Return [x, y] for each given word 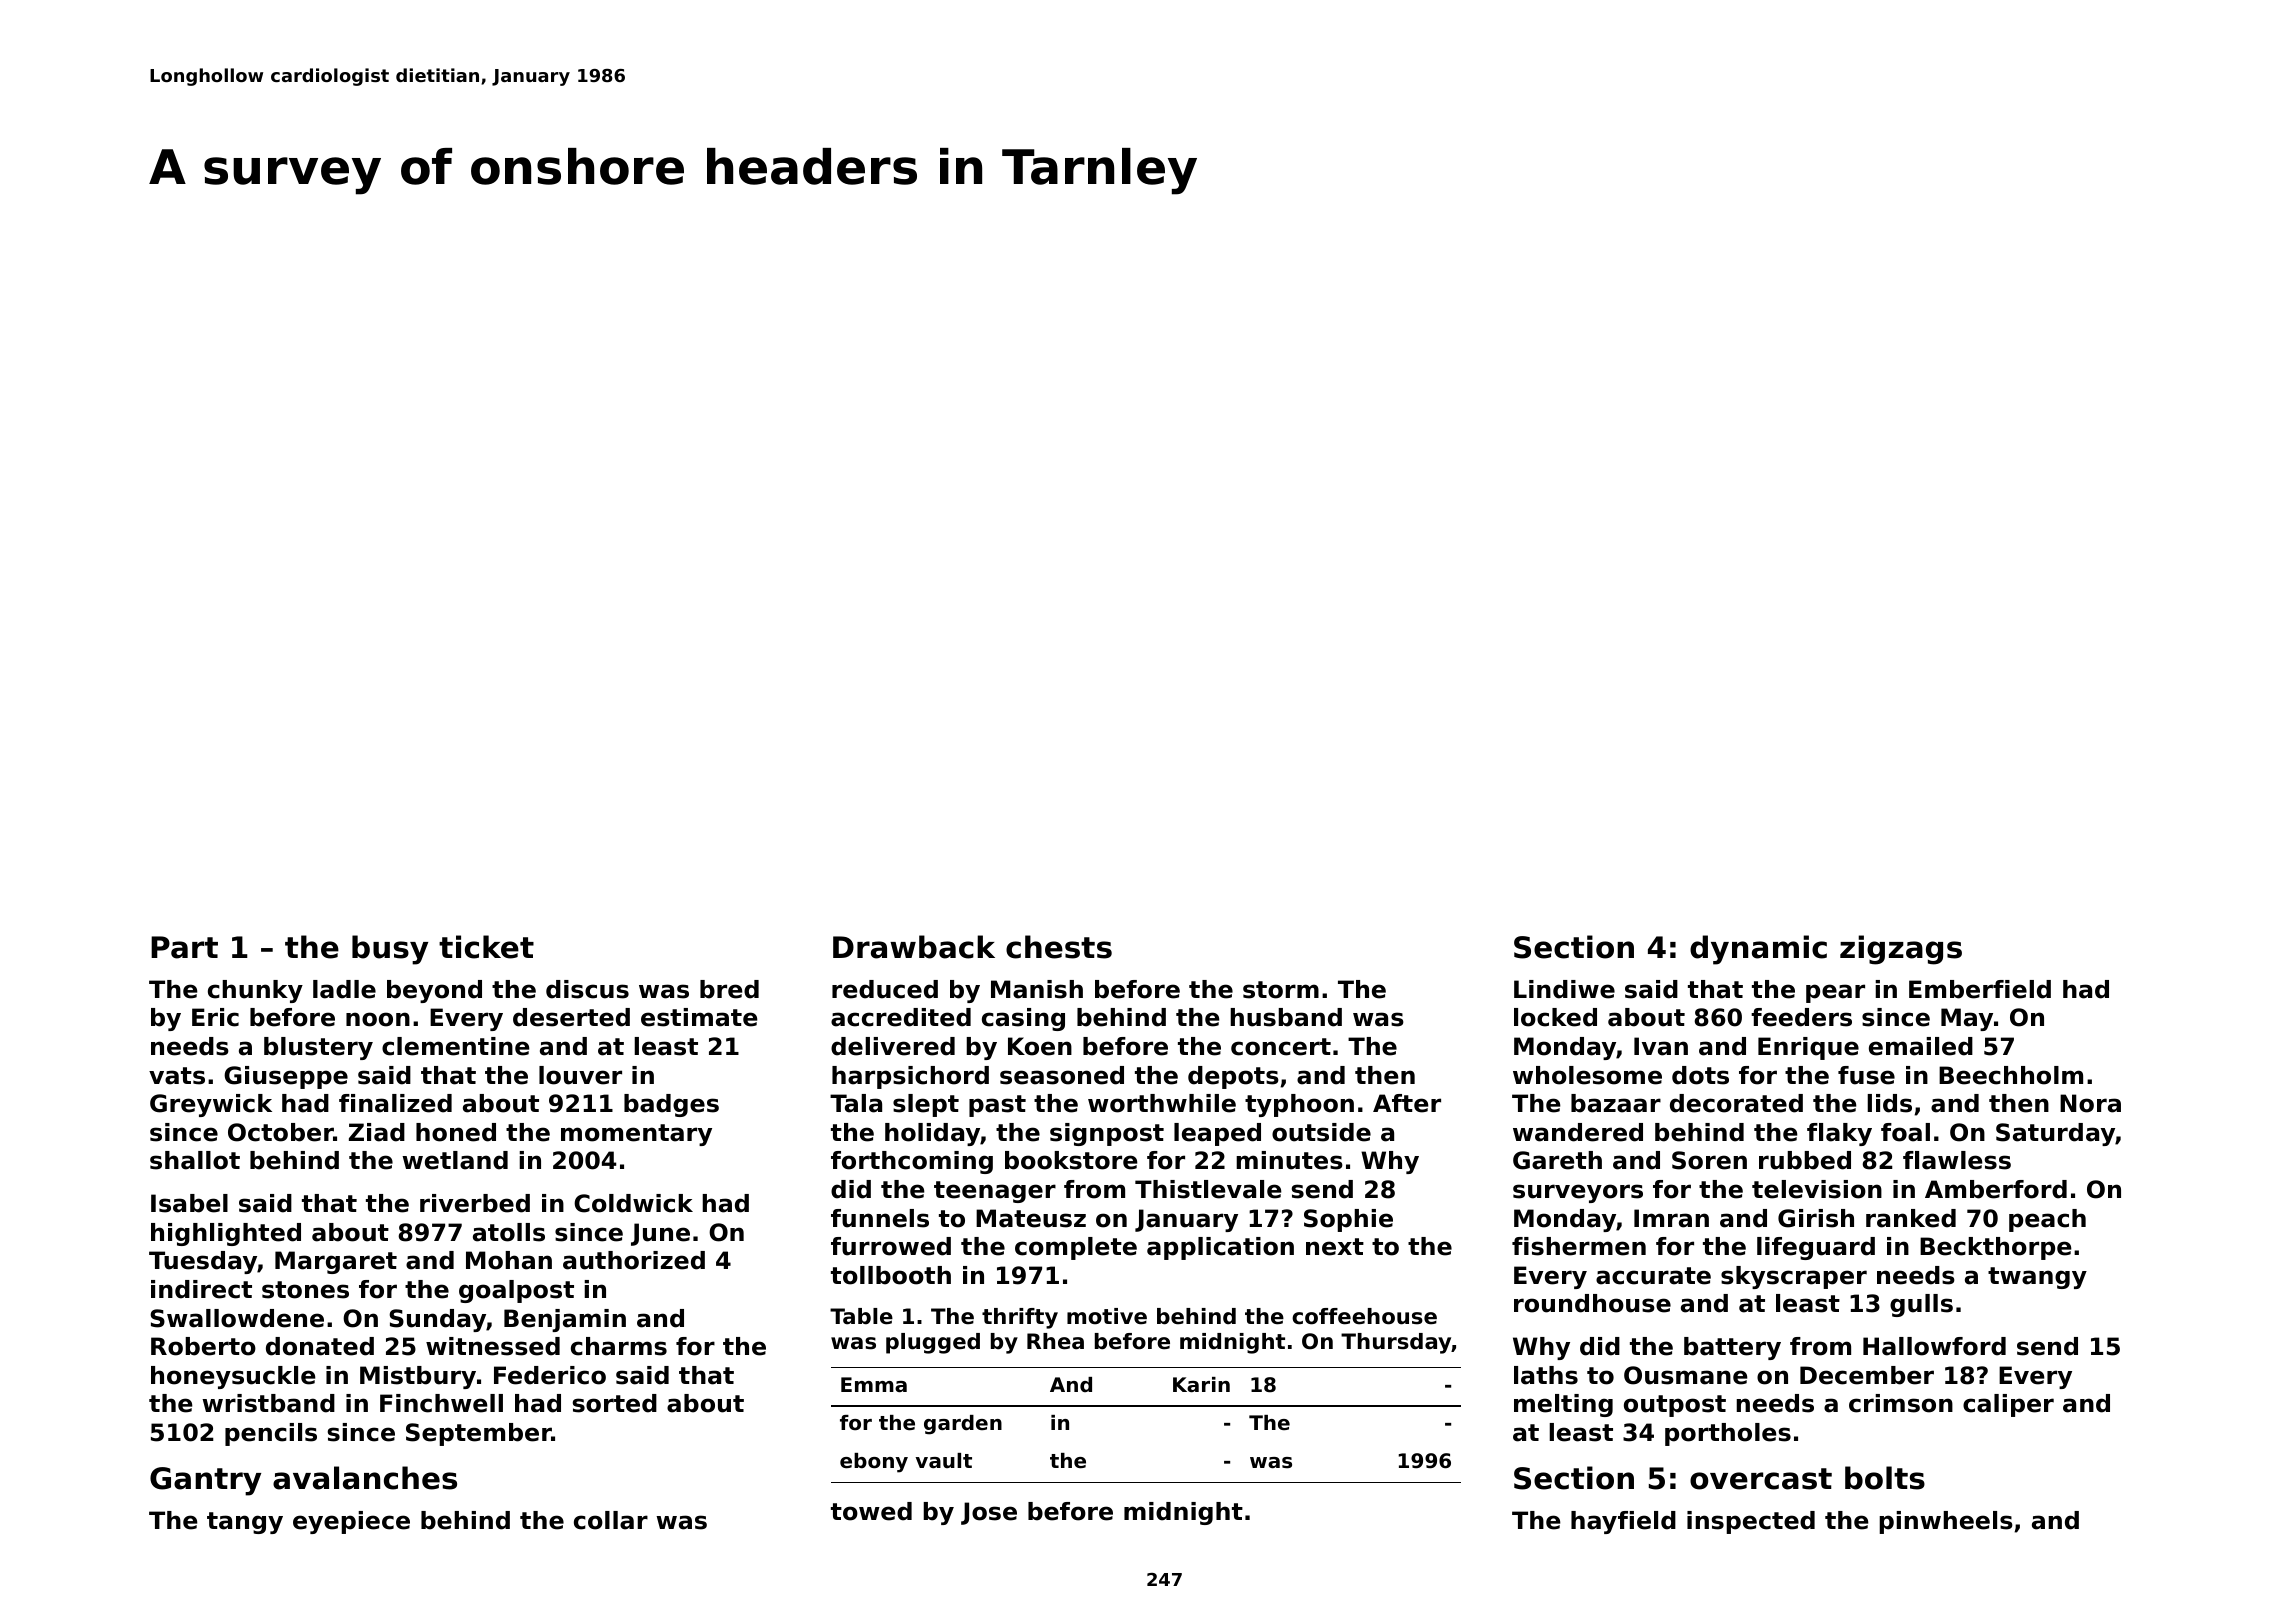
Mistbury [418, 1377]
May [1967, 1019]
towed [871, 1511]
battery [1732, 1348]
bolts [1885, 1478]
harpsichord [910, 1077]
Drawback [914, 947]
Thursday [1396, 1343]
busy [390, 950]
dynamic [1758, 950]
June [660, 1234]
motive [1107, 1316]
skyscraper [1794, 1277]
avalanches [365, 1478]
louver [580, 1075]
